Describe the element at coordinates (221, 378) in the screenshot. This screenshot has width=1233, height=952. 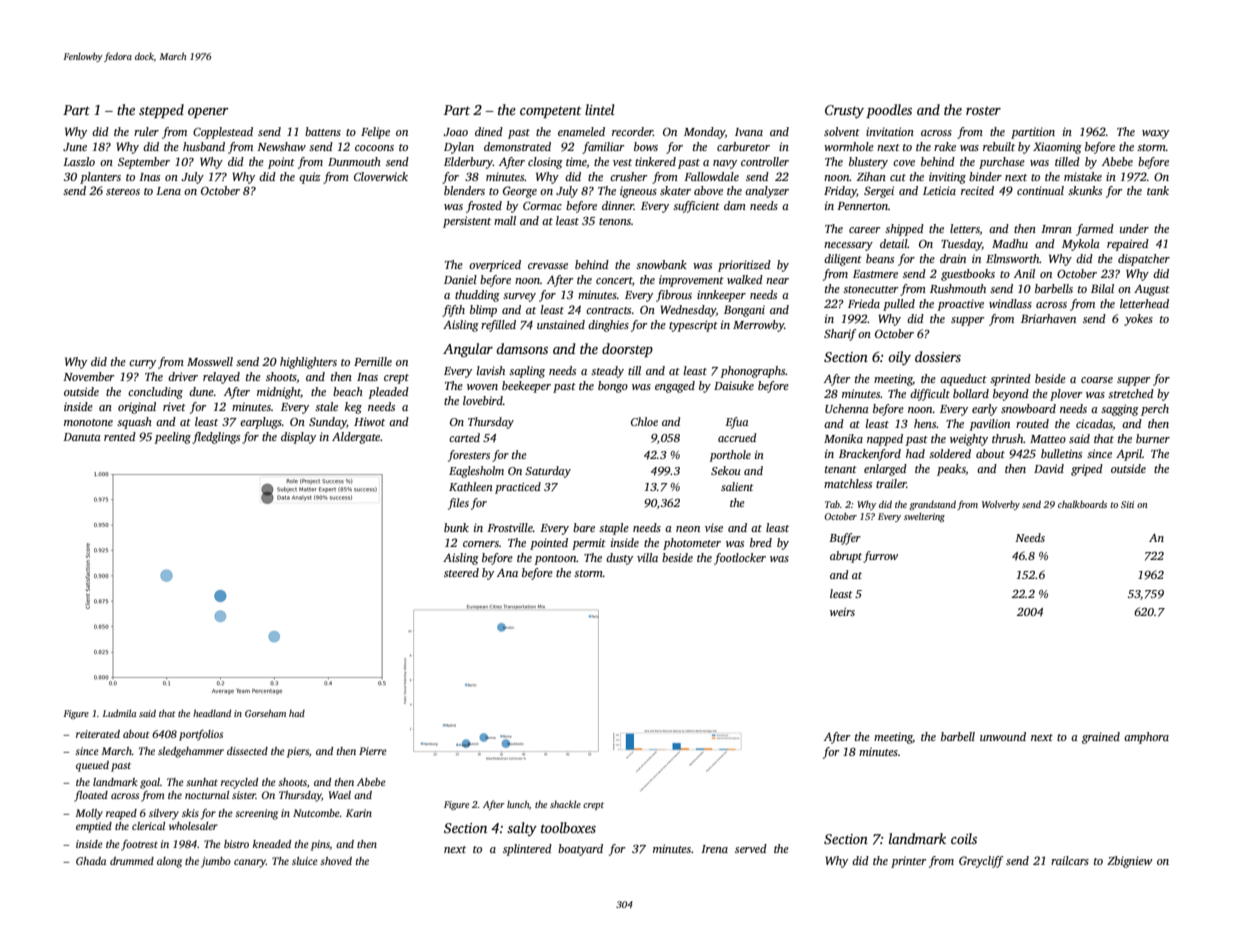
I see `relayed` at that location.
